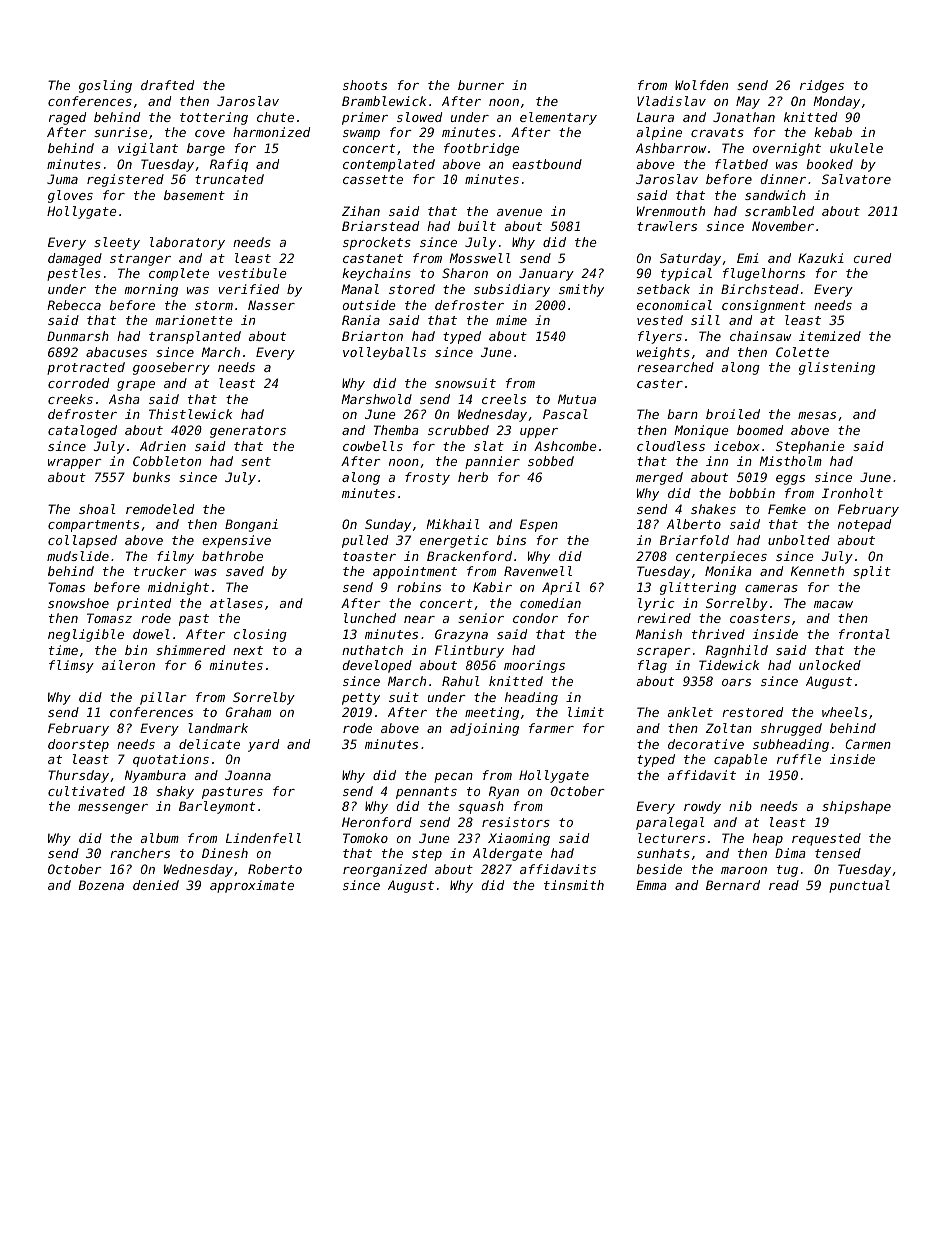 The width and height of the document is (952, 1233). What do you see at coordinates (660, 383) in the document?
I see `caster` at bounding box center [660, 383].
